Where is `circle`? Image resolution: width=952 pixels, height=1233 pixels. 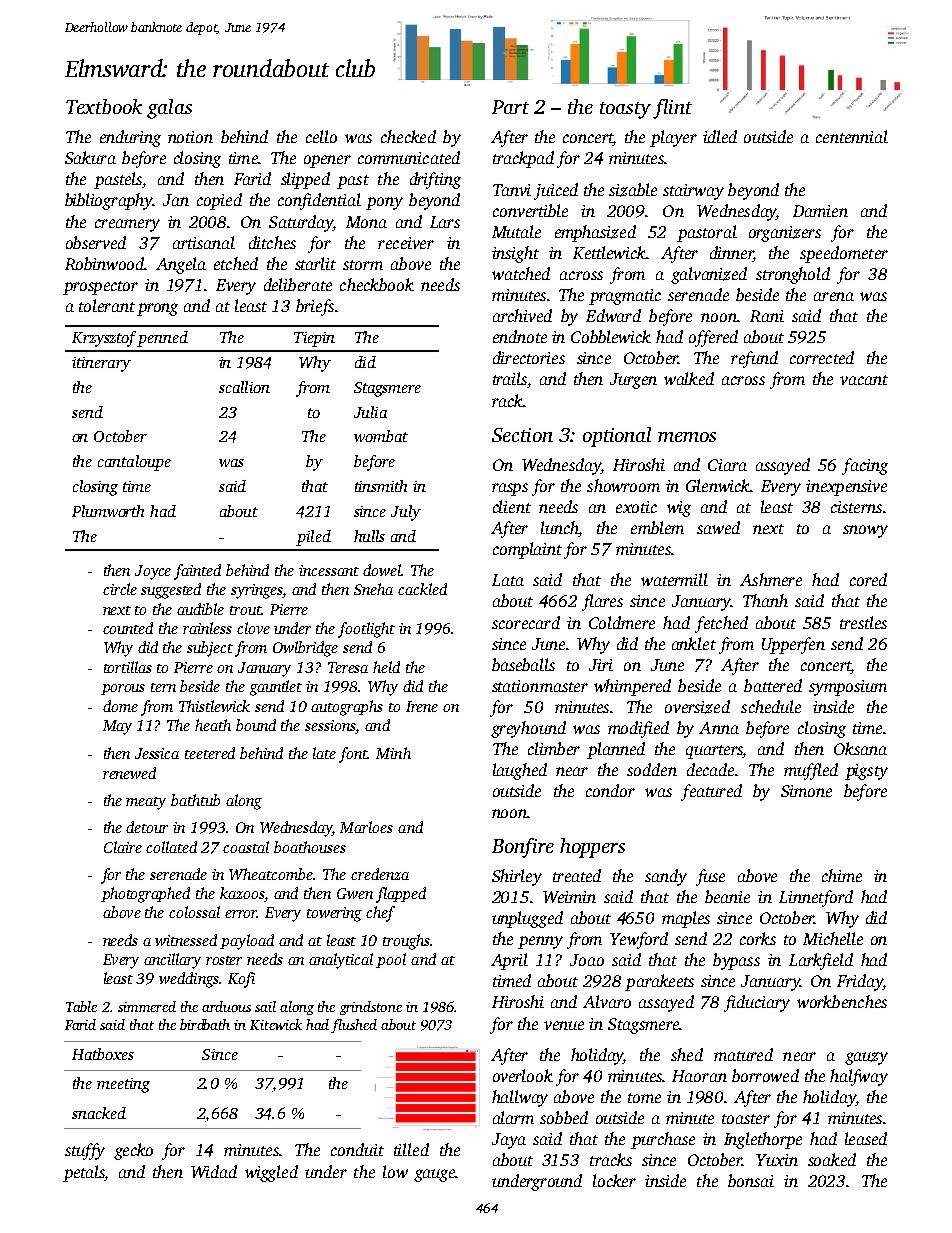
circle is located at coordinates (120, 589).
